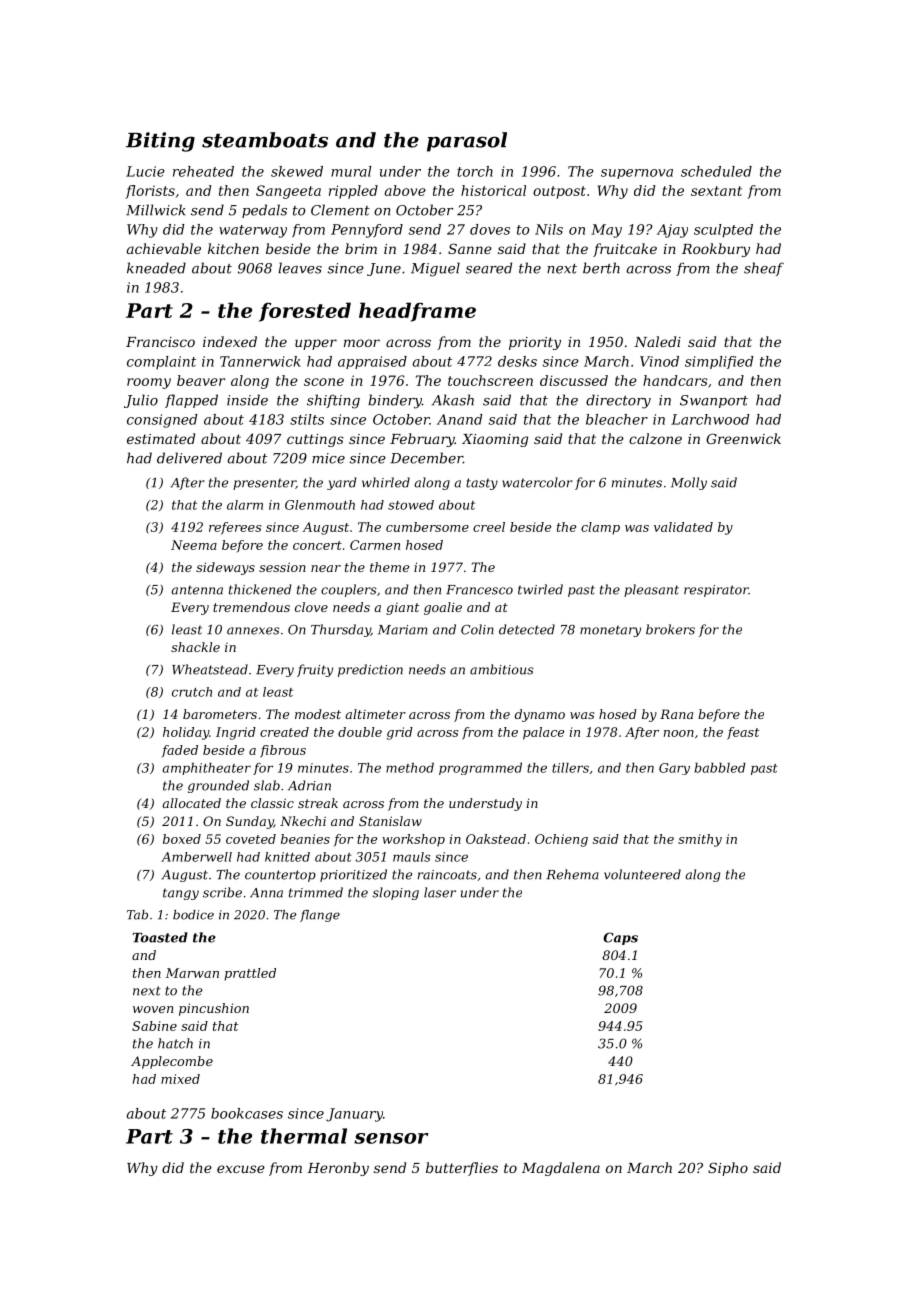 This screenshot has width=908, height=1316. Describe the element at coordinates (620, 938) in the screenshot. I see `Caps` at that location.
